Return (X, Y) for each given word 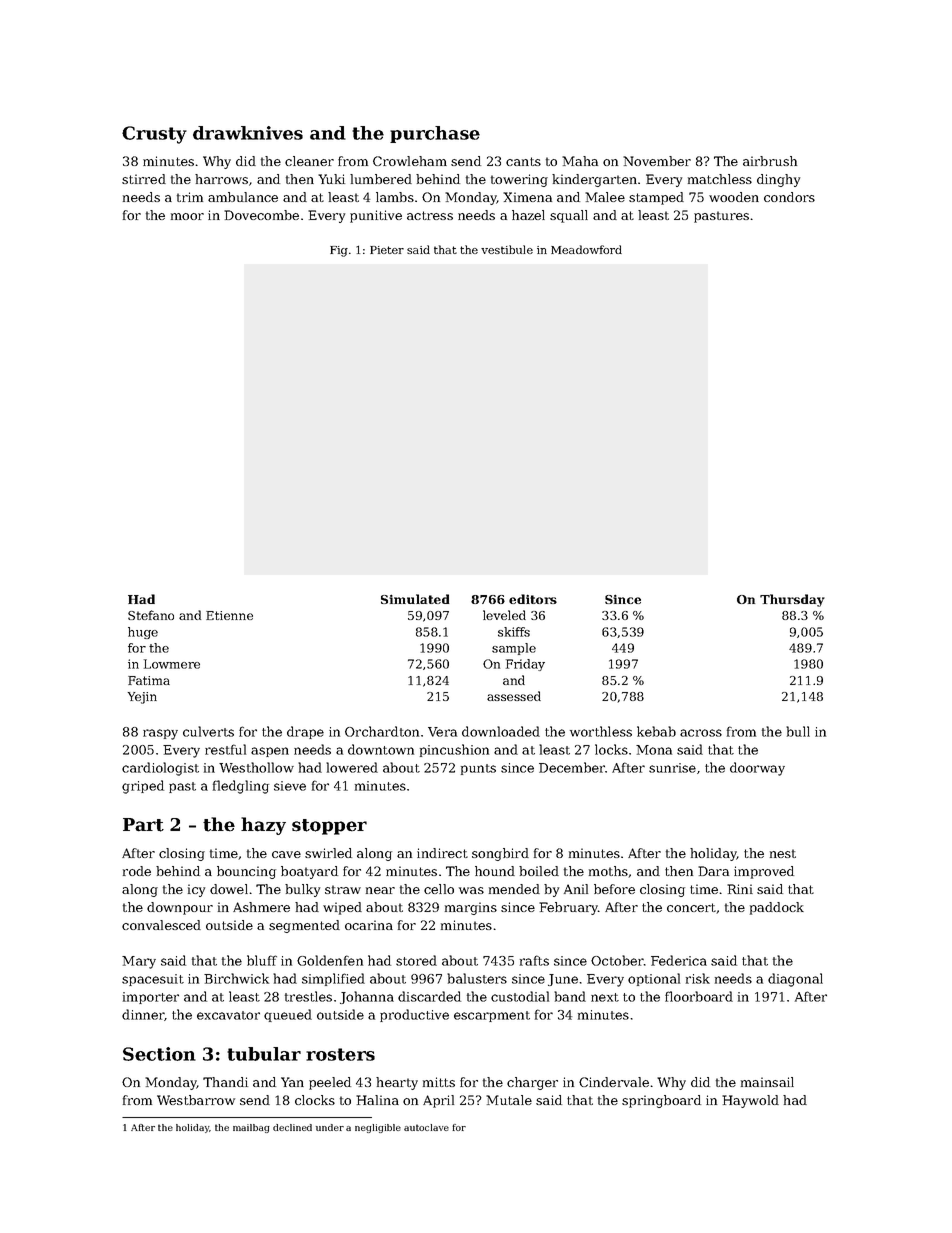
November (657, 161)
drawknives (248, 133)
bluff (262, 960)
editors (533, 599)
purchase (435, 134)
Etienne (229, 615)
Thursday (792, 600)
